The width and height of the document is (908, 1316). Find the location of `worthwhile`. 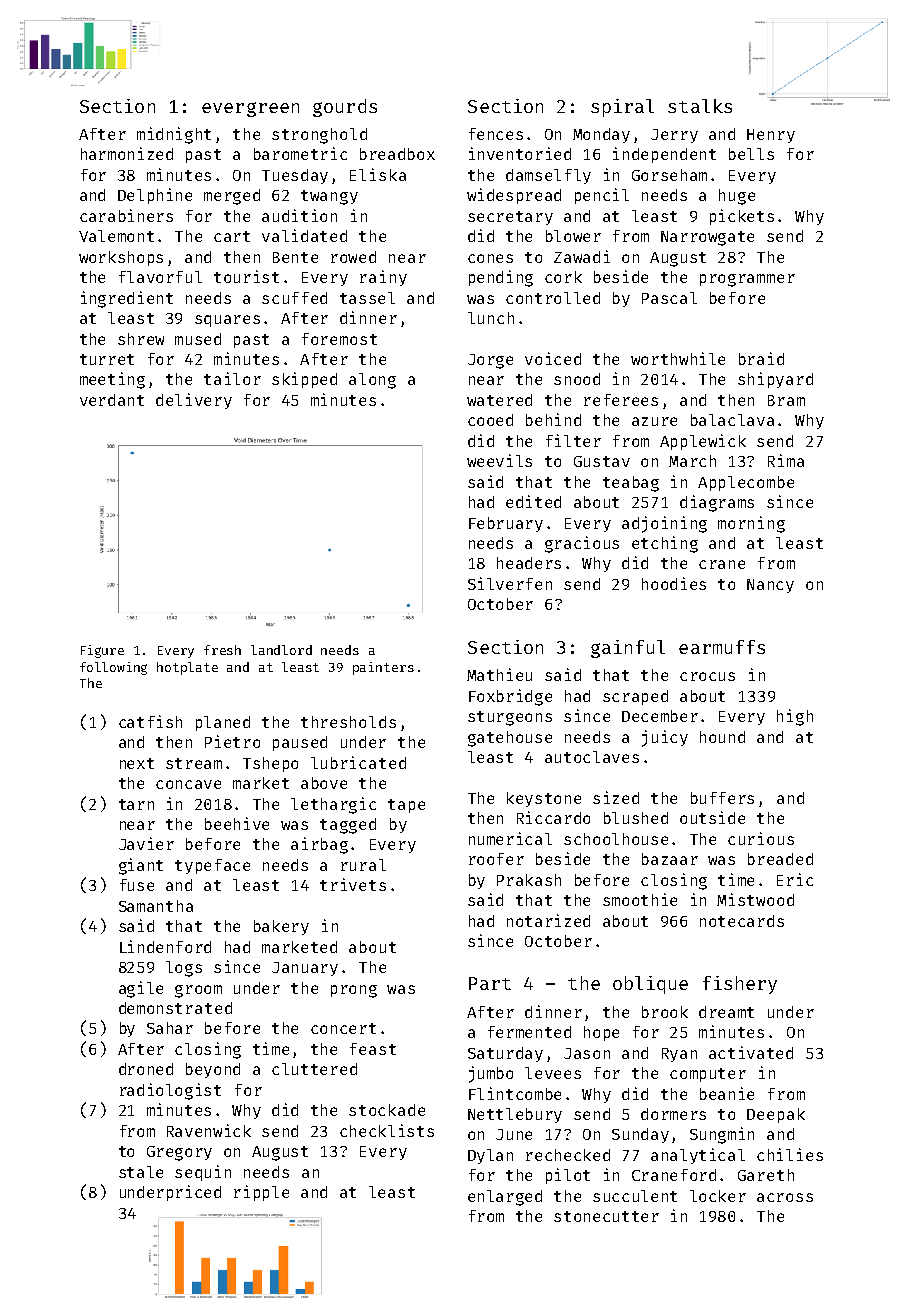

worthwhile is located at coordinates (678, 358).
